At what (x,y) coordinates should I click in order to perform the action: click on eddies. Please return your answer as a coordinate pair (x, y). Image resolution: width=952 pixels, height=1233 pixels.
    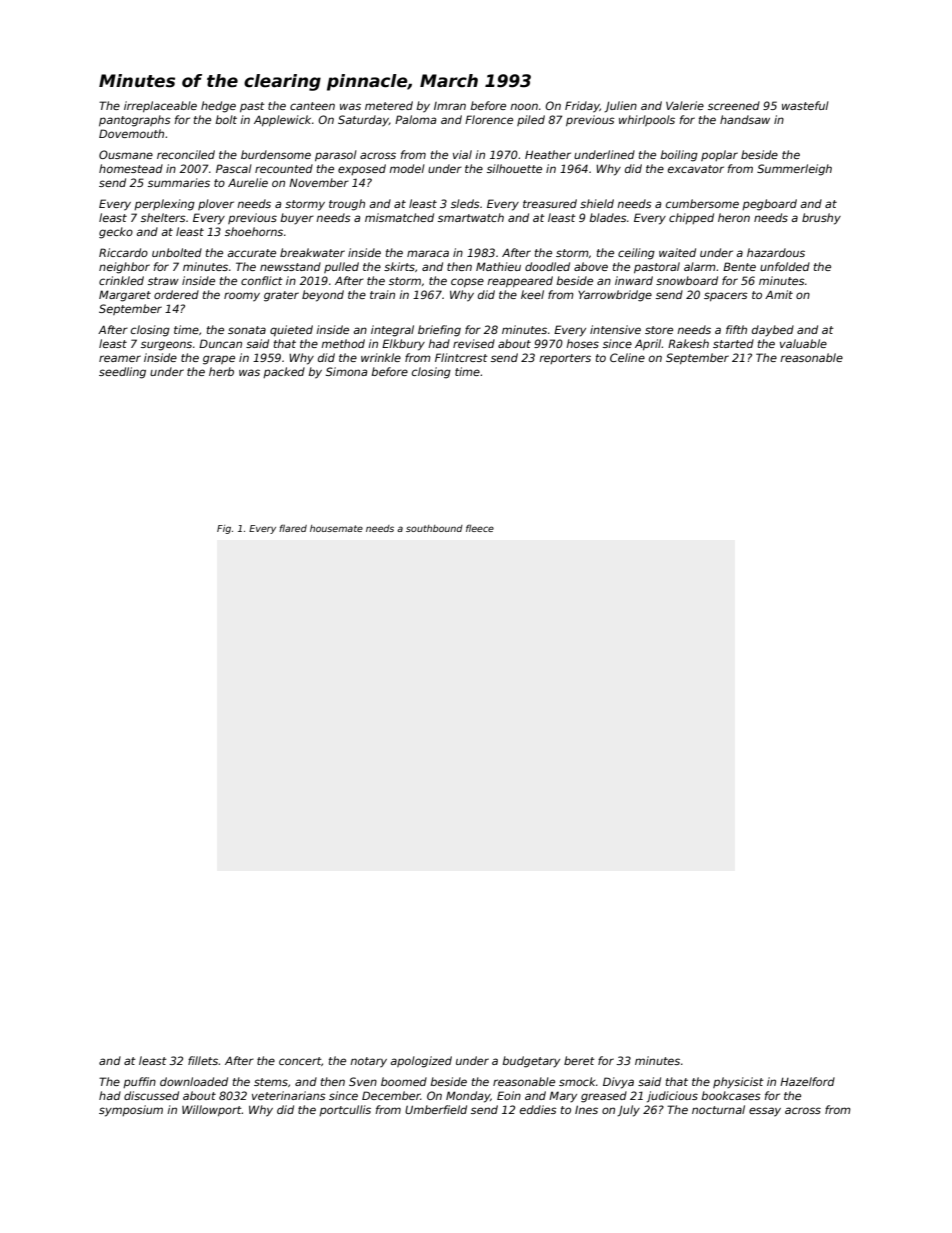
    Looking at the image, I should click on (538, 1109).
